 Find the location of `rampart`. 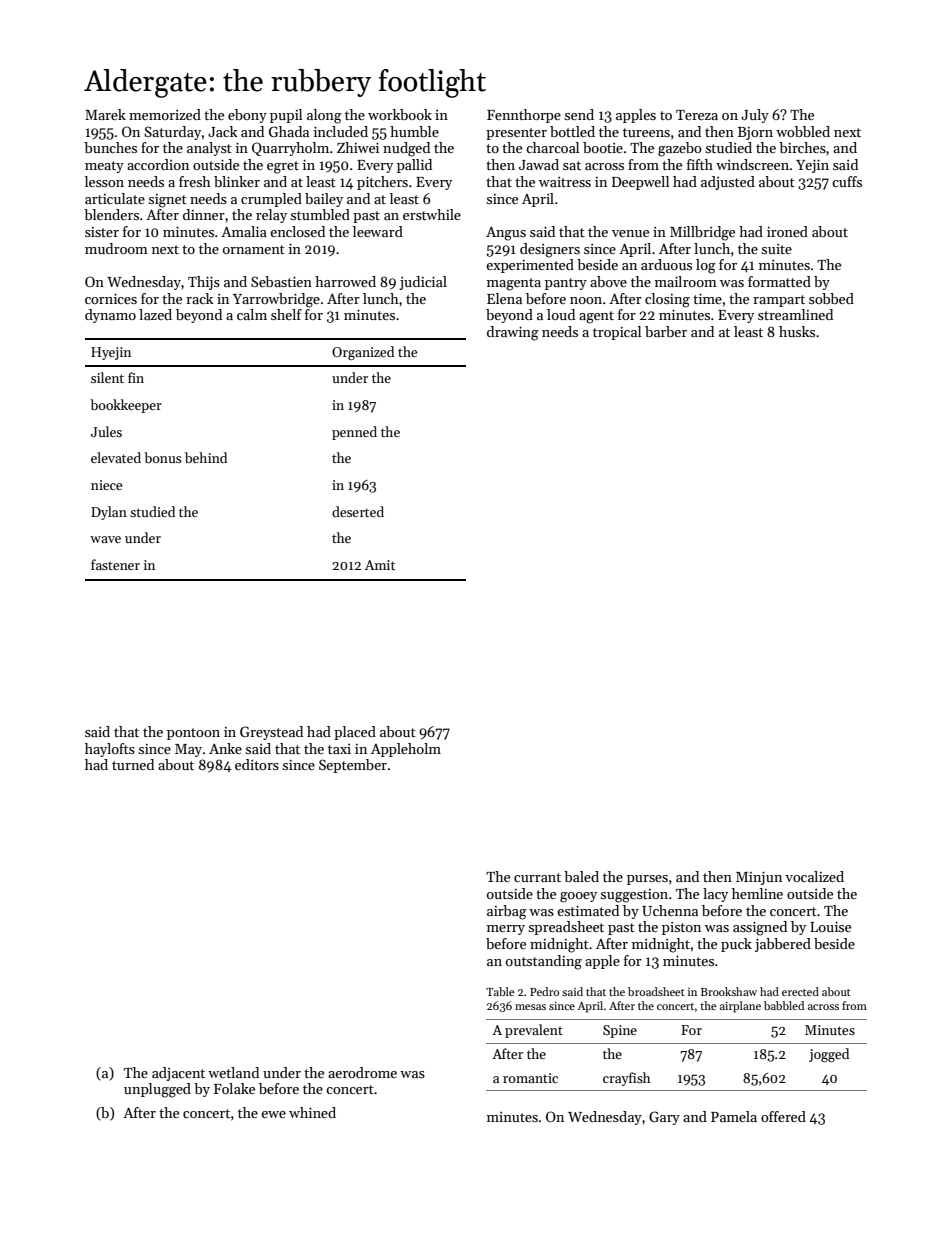

rampart is located at coordinates (779, 301).
